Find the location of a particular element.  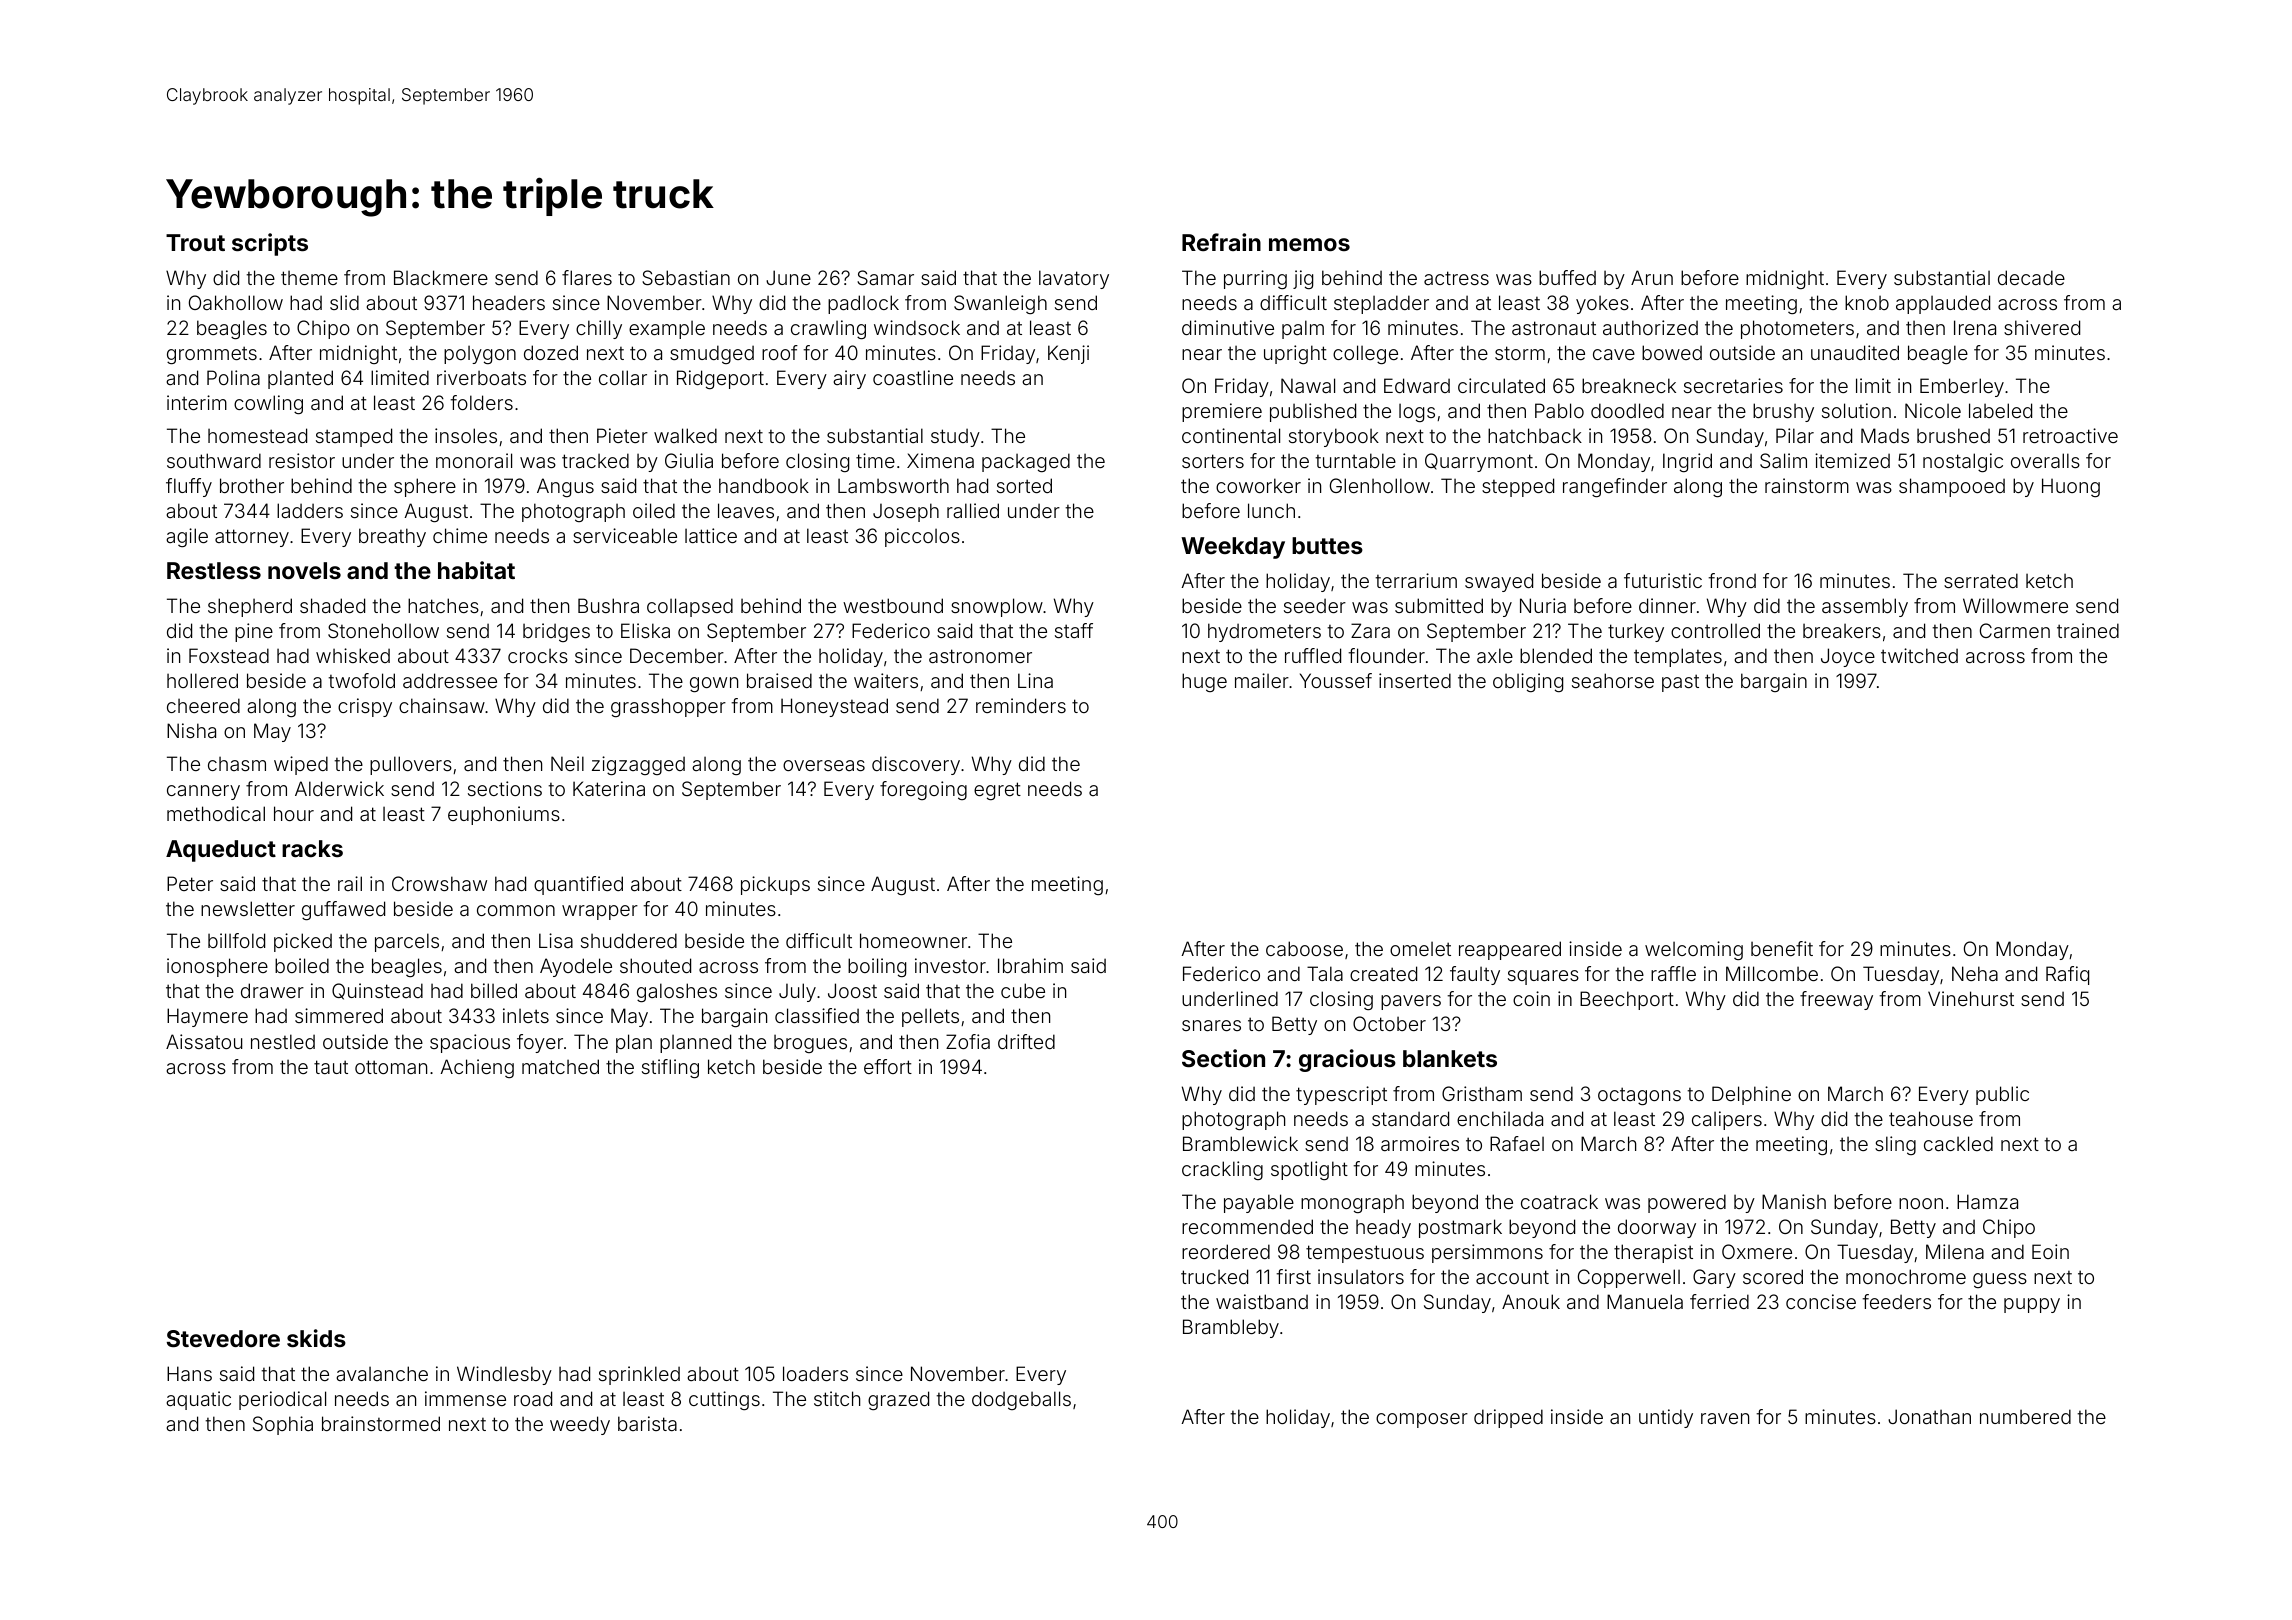

homeowner is located at coordinates (913, 940).
